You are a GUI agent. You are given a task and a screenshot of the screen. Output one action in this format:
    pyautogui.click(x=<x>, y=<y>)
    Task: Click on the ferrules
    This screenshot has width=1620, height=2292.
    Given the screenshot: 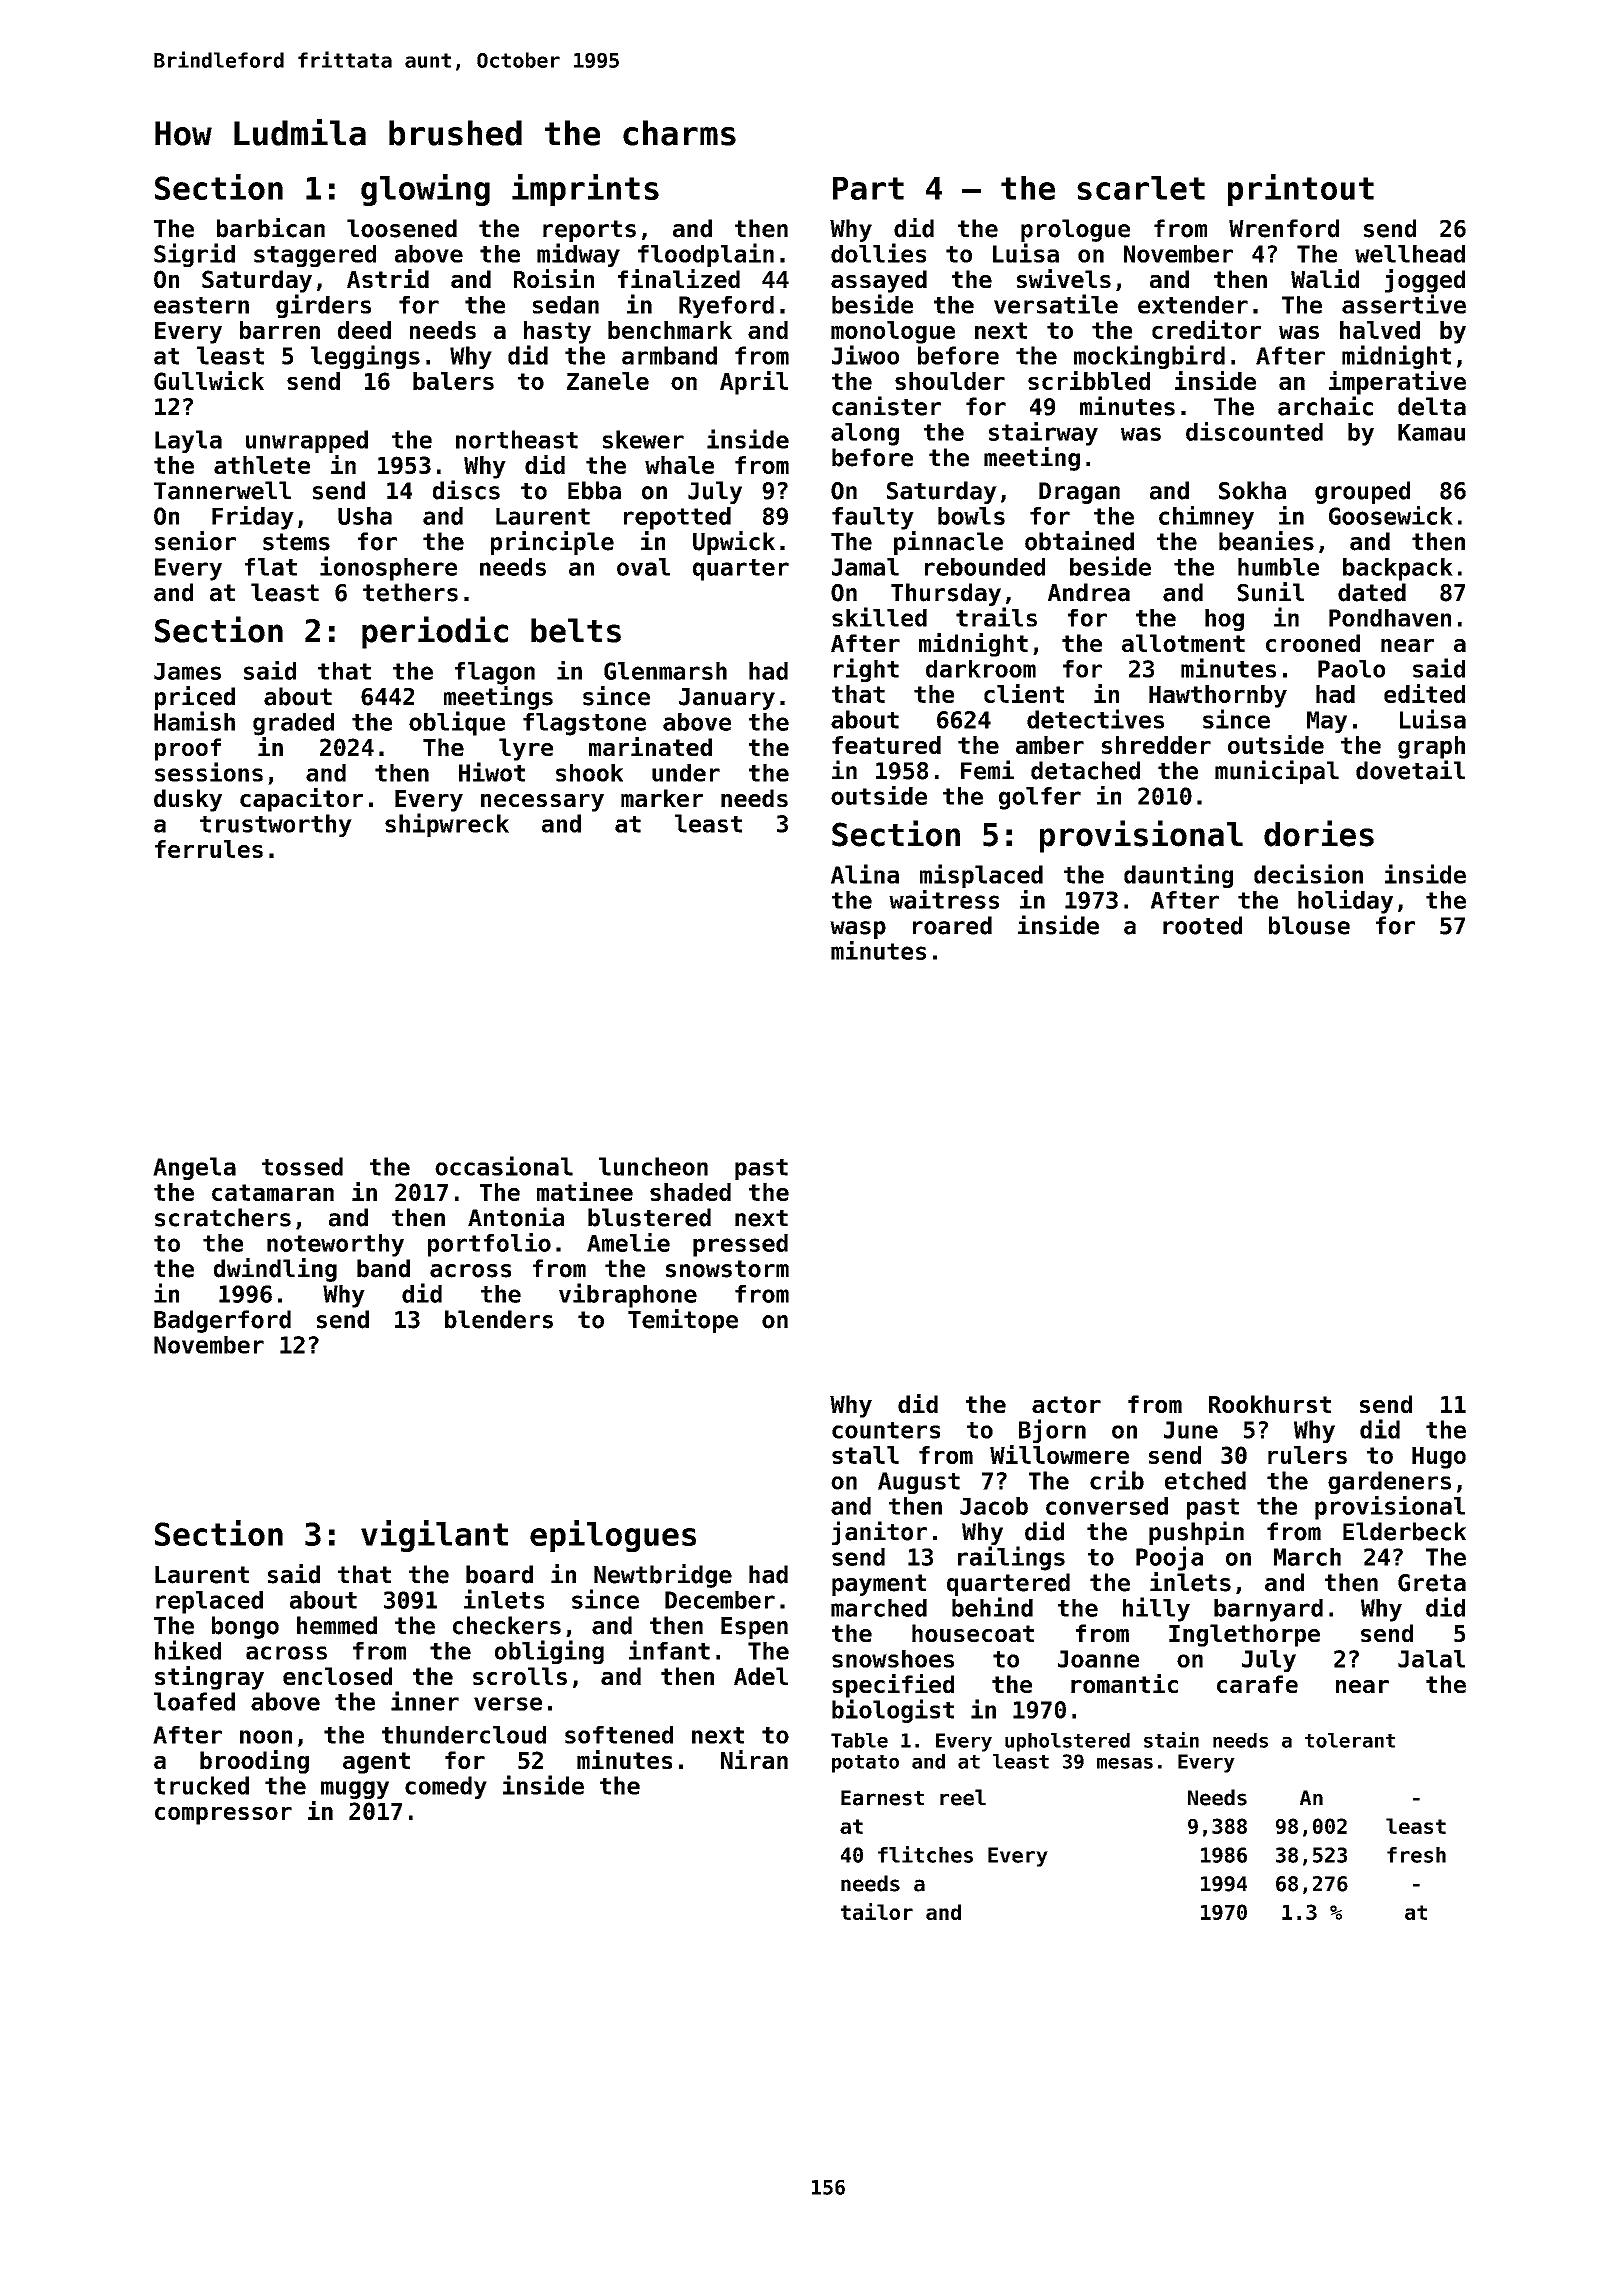 What is the action you would take?
    pyautogui.click(x=209, y=849)
